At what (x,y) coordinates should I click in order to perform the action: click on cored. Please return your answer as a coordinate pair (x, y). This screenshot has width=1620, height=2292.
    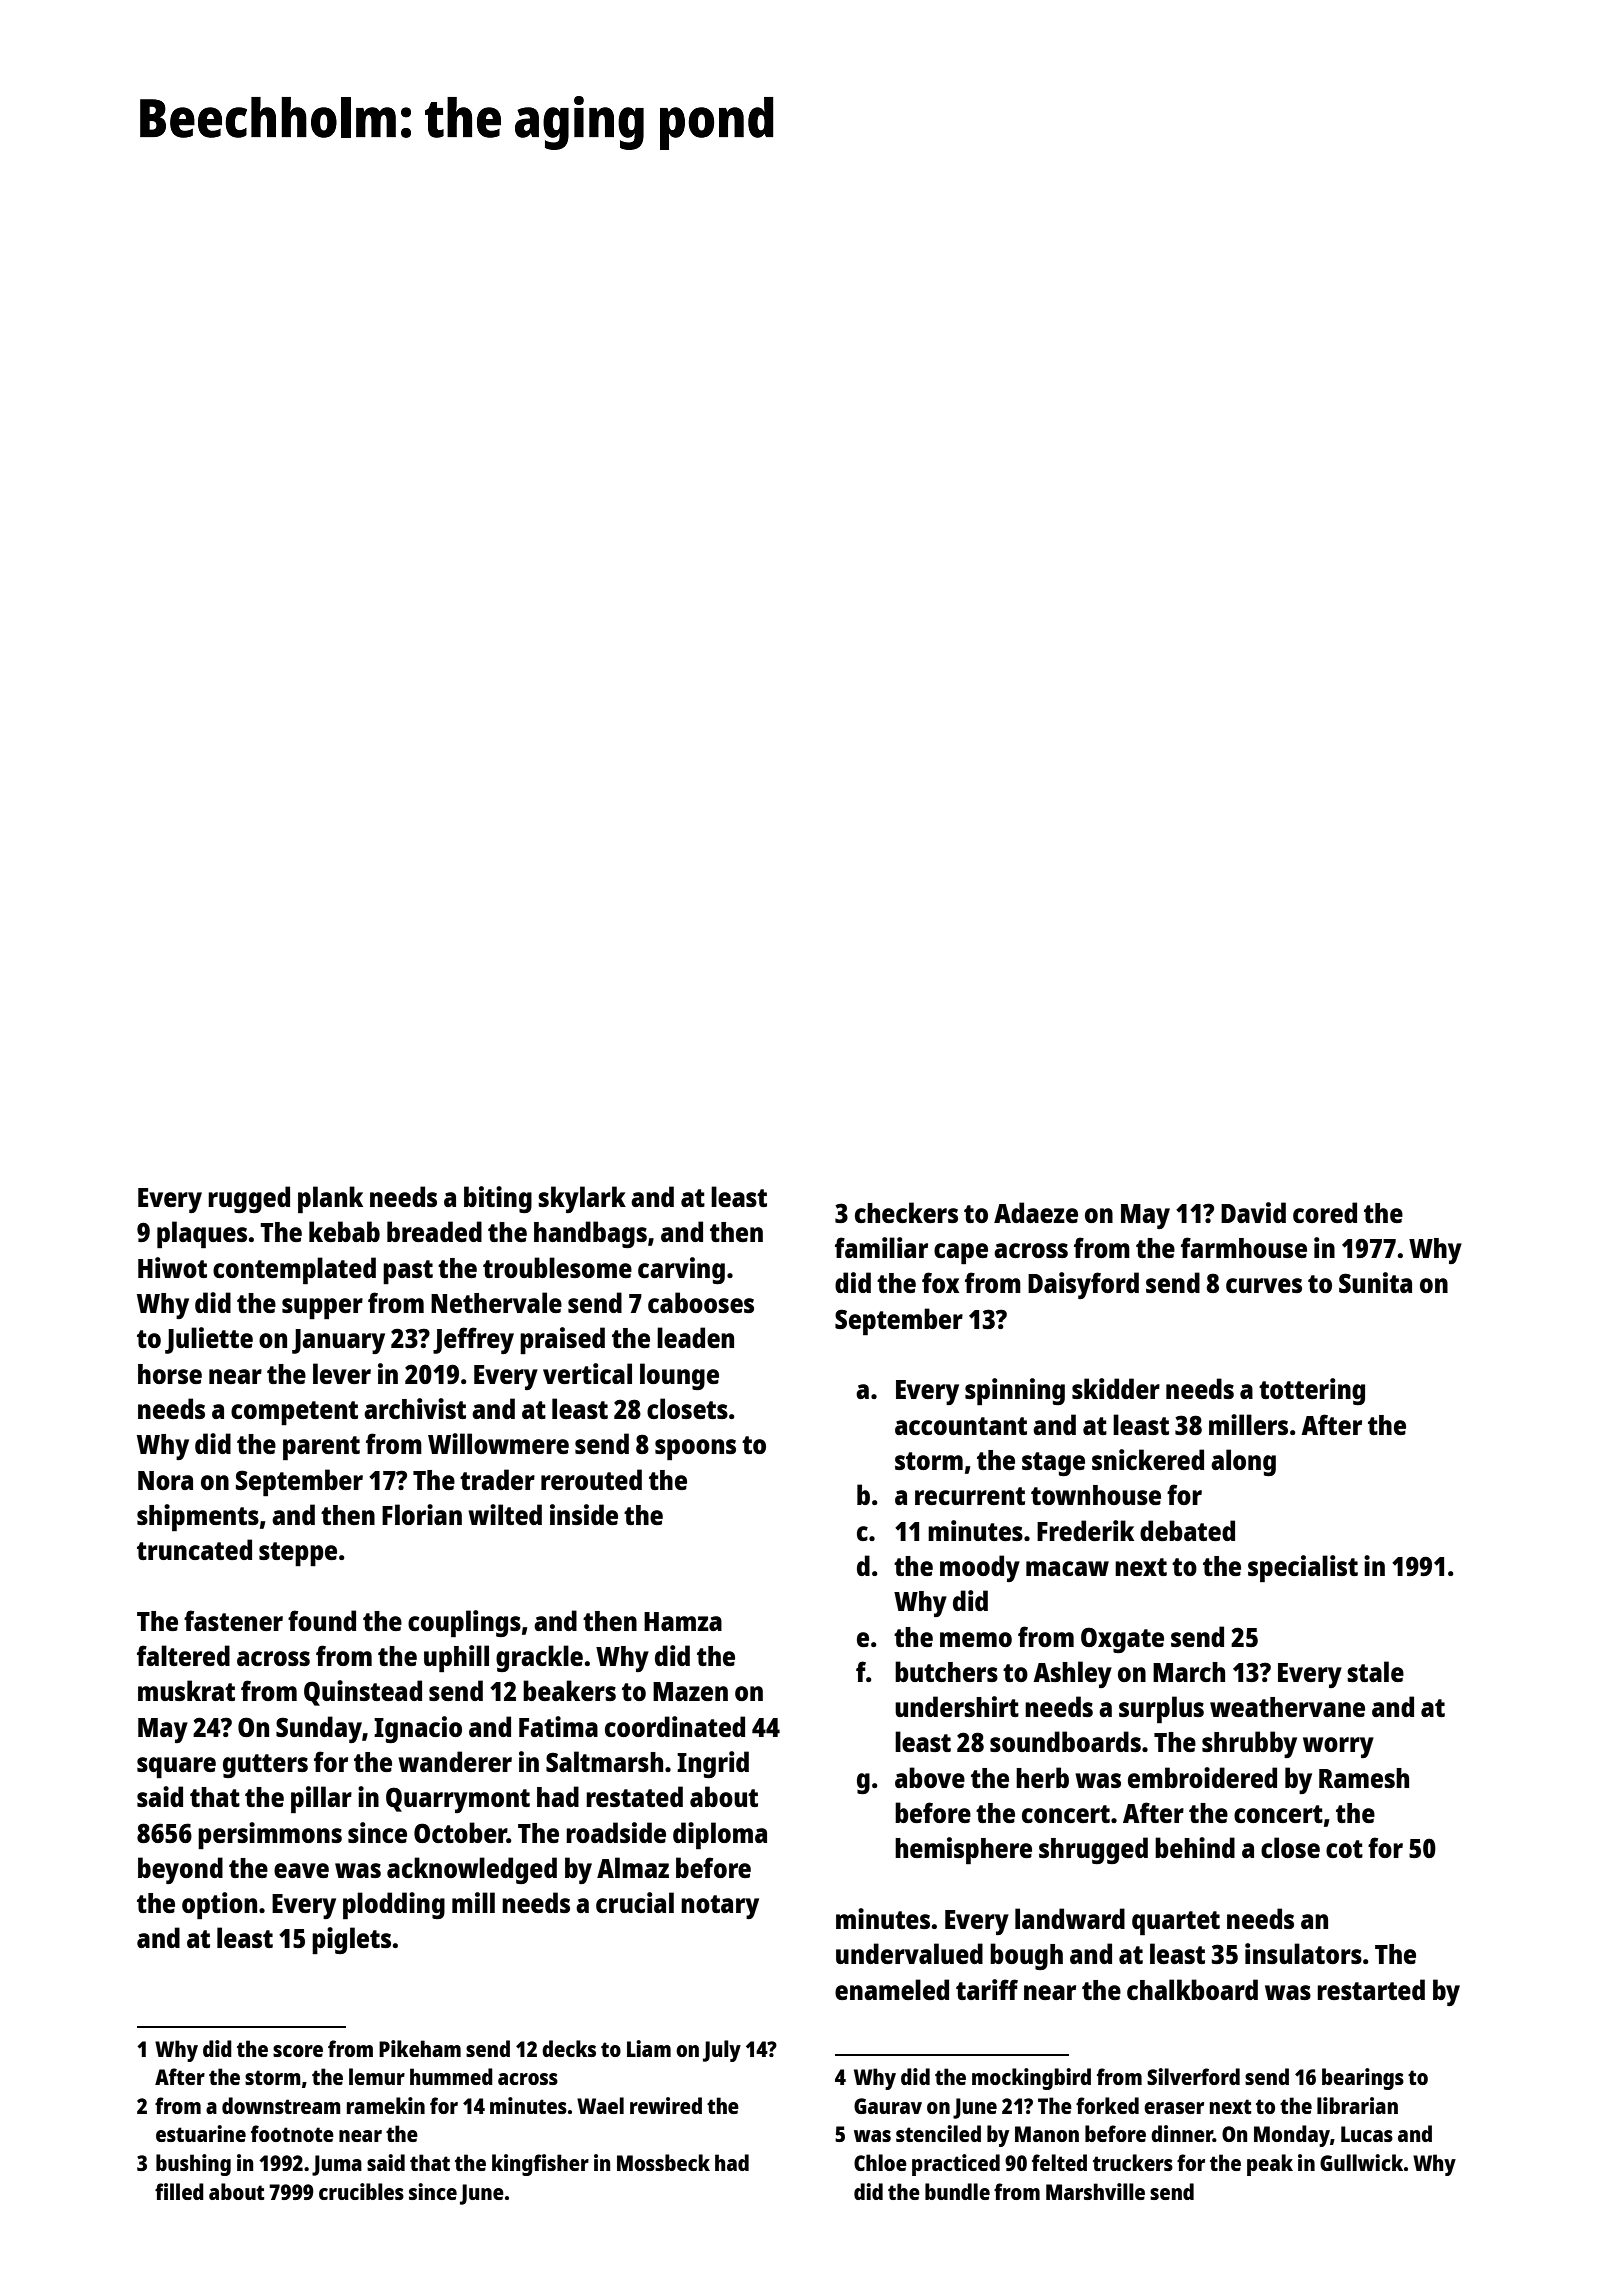
    Looking at the image, I should click on (1325, 1212).
